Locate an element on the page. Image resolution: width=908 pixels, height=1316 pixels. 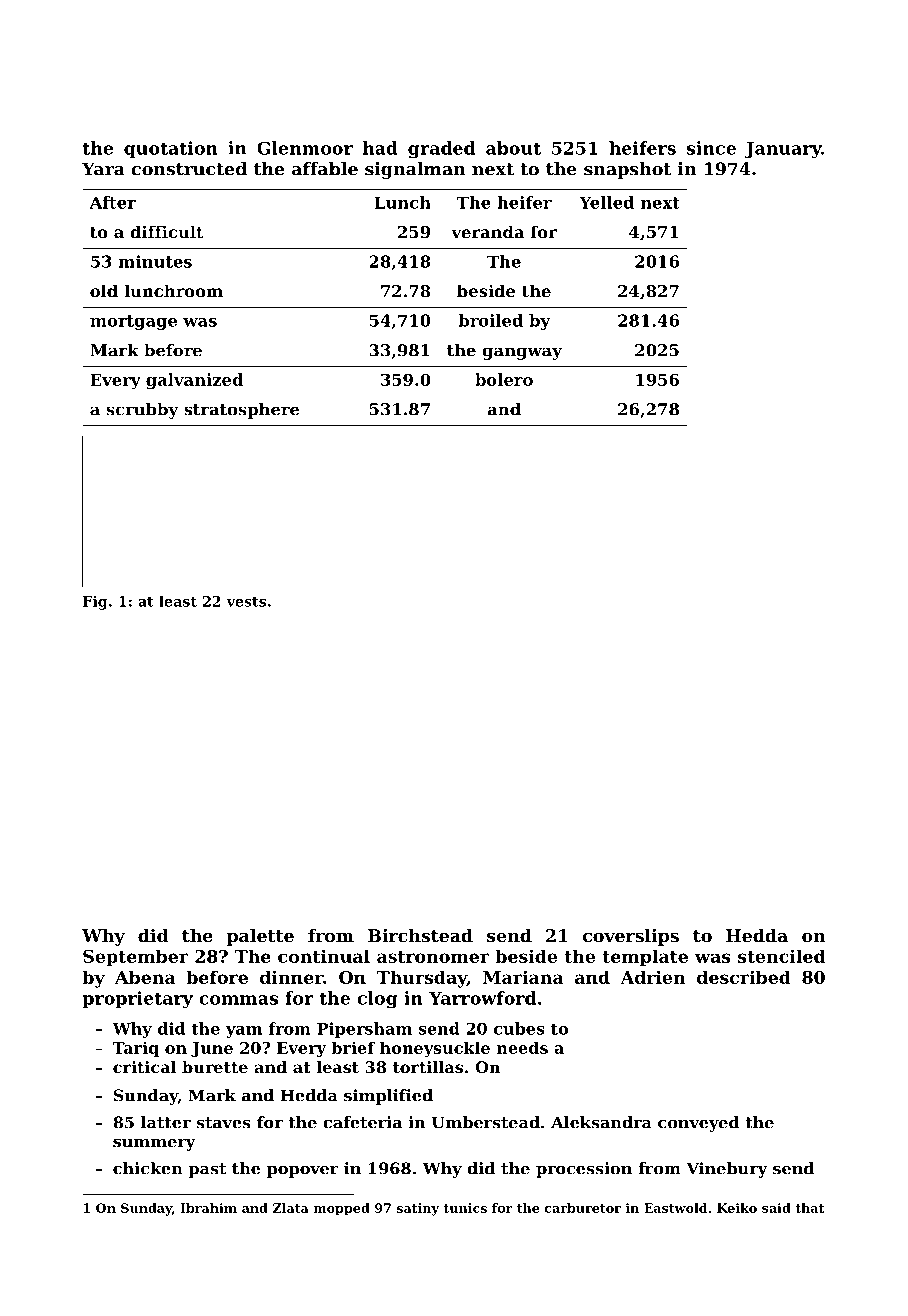
staves is located at coordinates (223, 1123).
